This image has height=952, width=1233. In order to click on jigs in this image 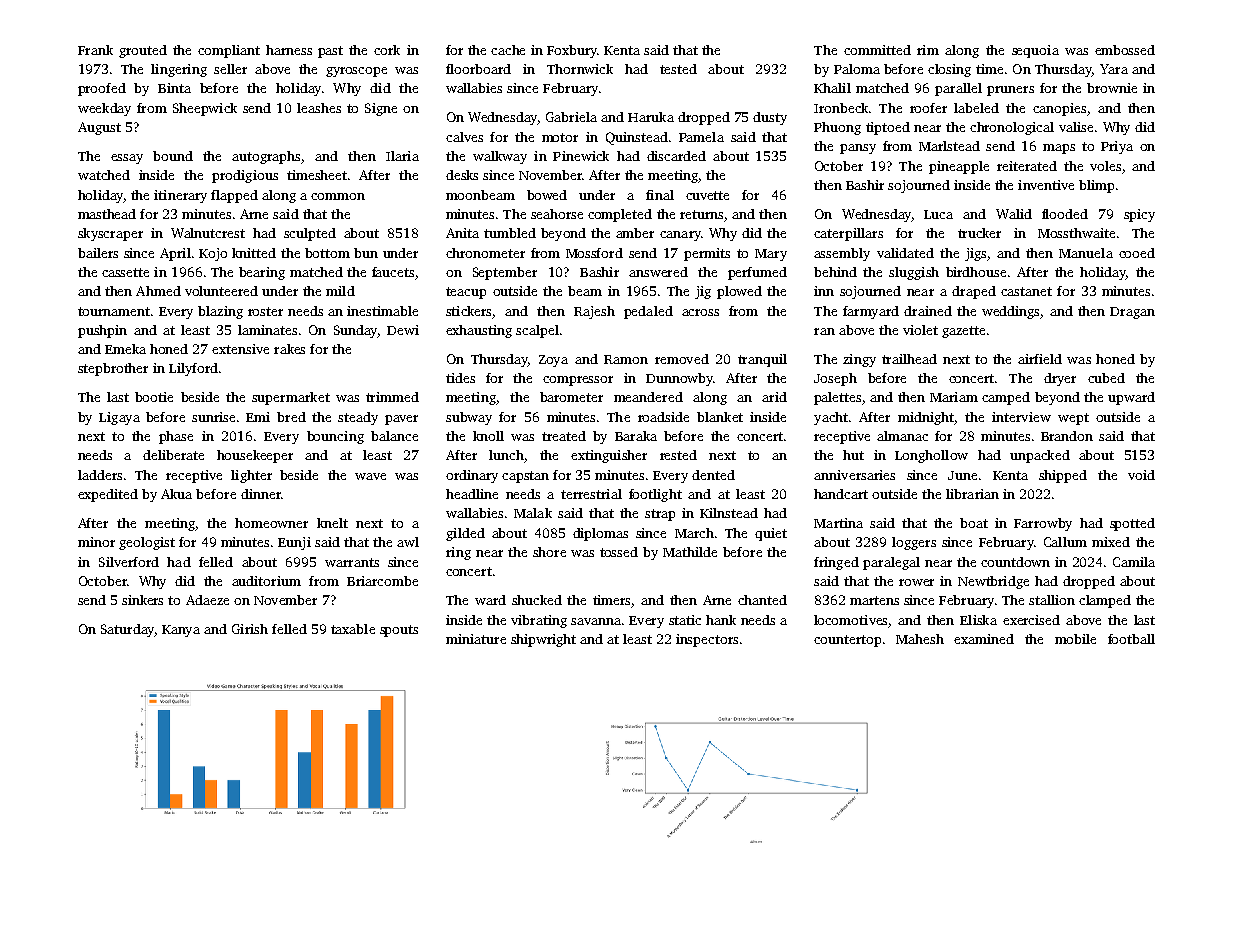, I will do `click(975, 254)`.
